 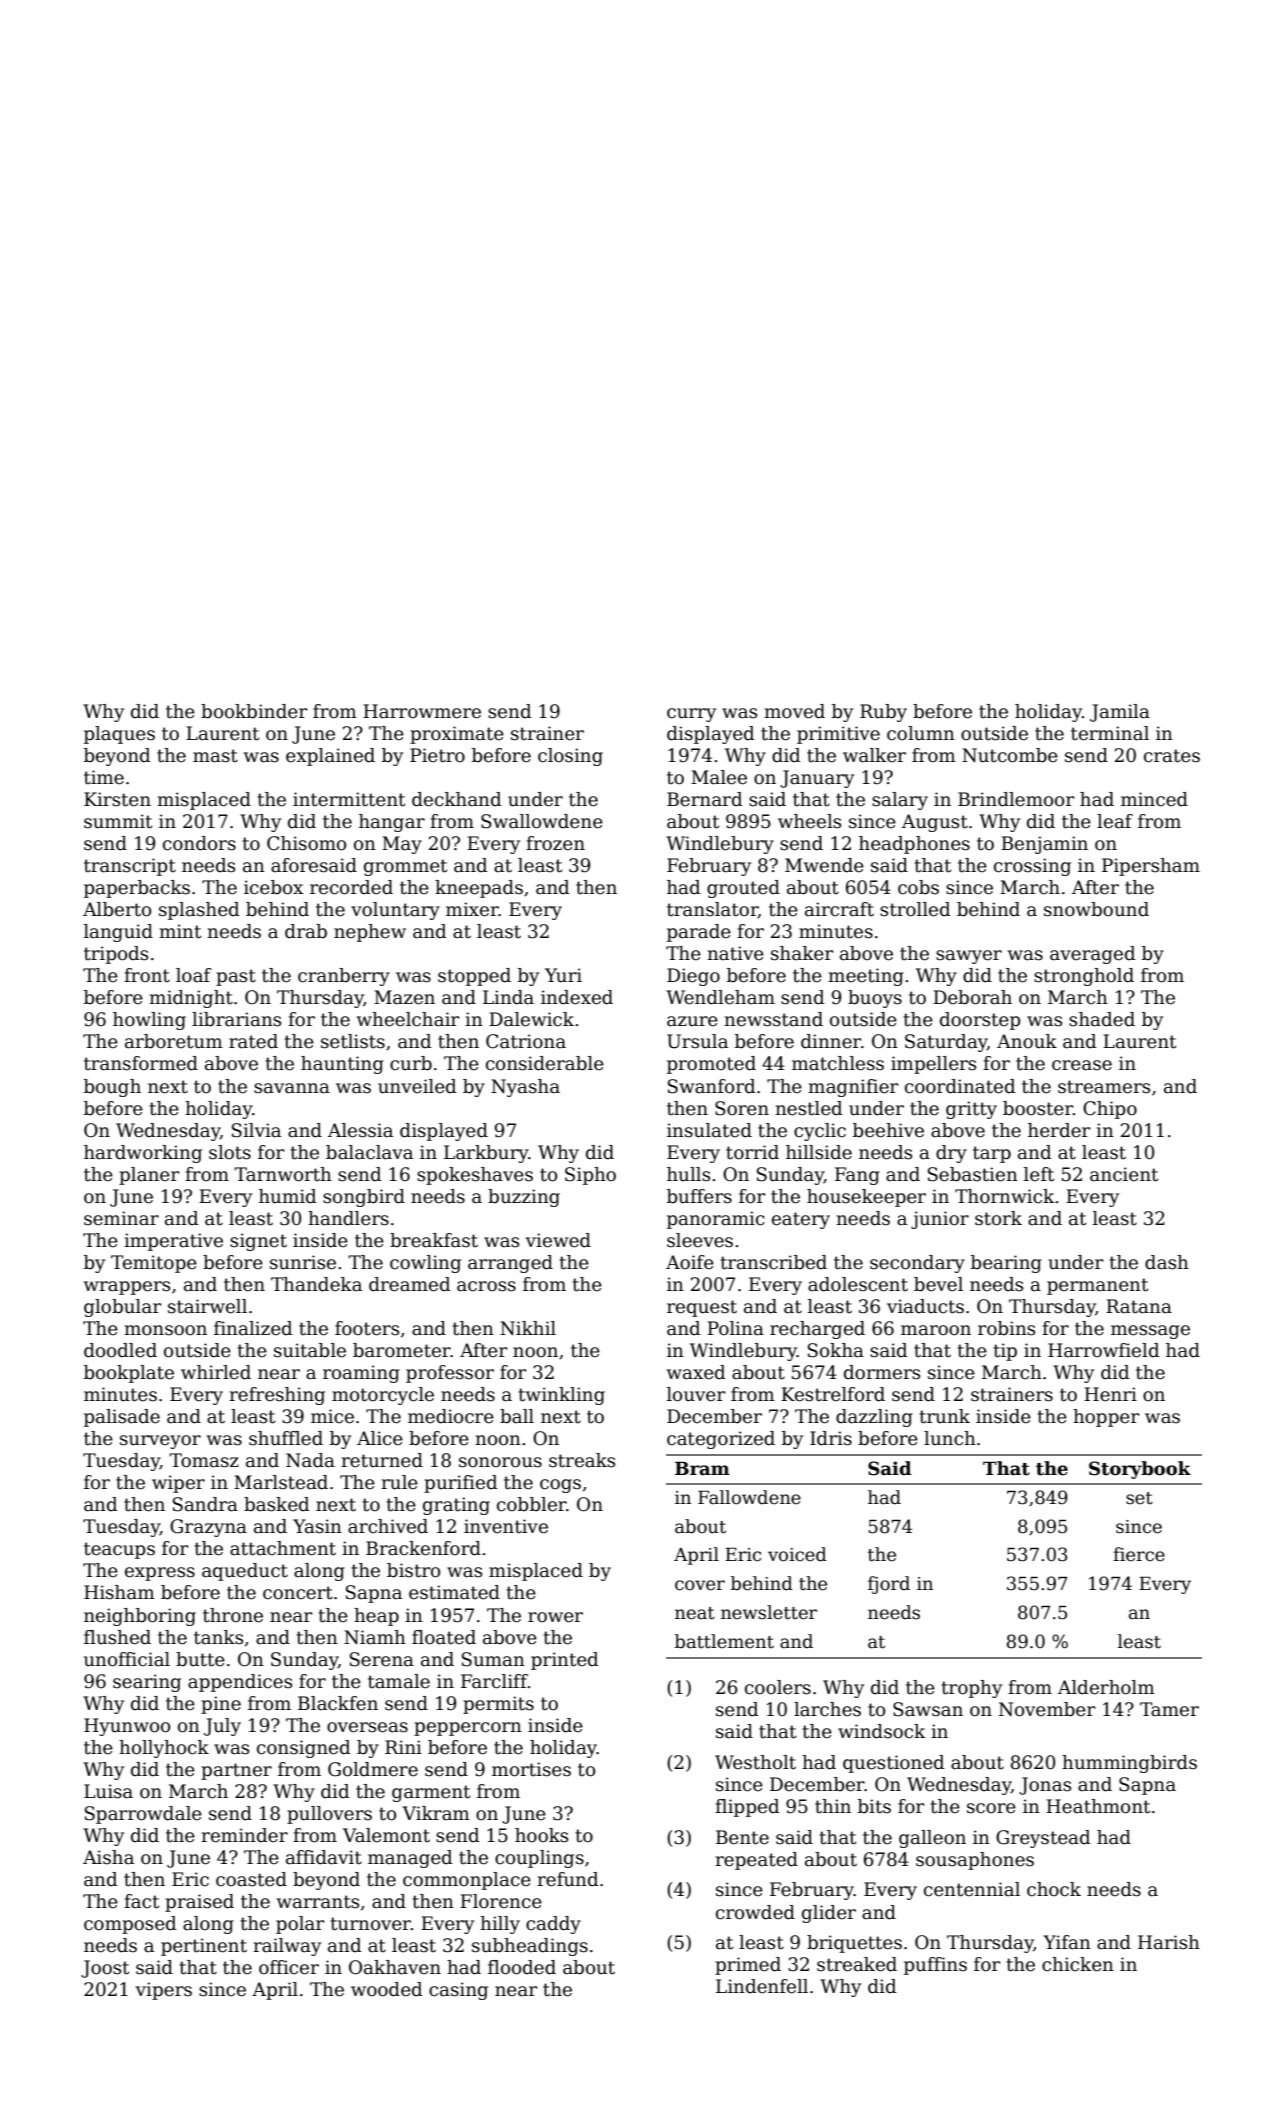 What do you see at coordinates (254, 711) in the screenshot?
I see `bookbinder` at bounding box center [254, 711].
